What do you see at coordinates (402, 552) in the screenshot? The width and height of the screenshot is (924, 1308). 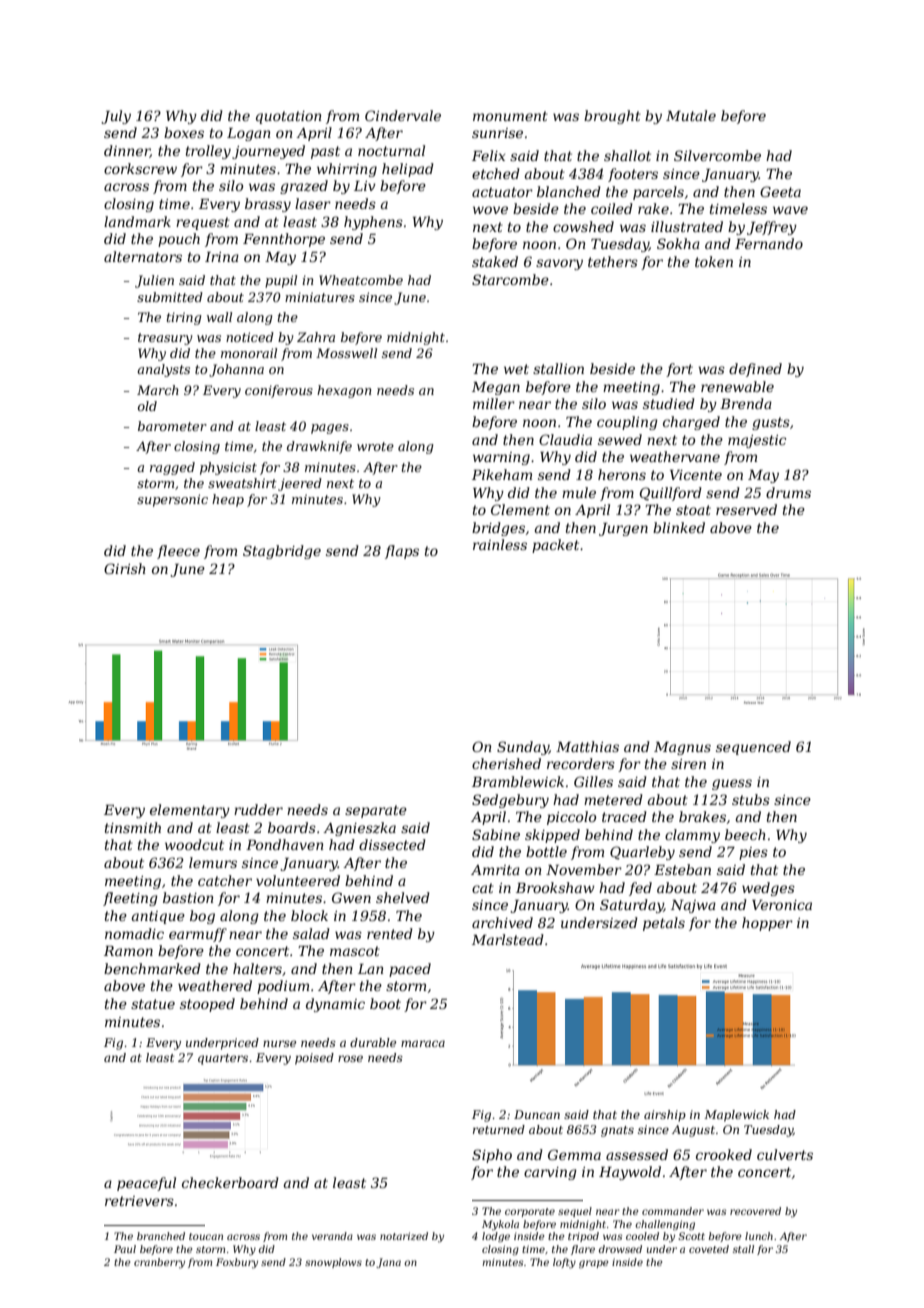 I see `flaps` at bounding box center [402, 552].
